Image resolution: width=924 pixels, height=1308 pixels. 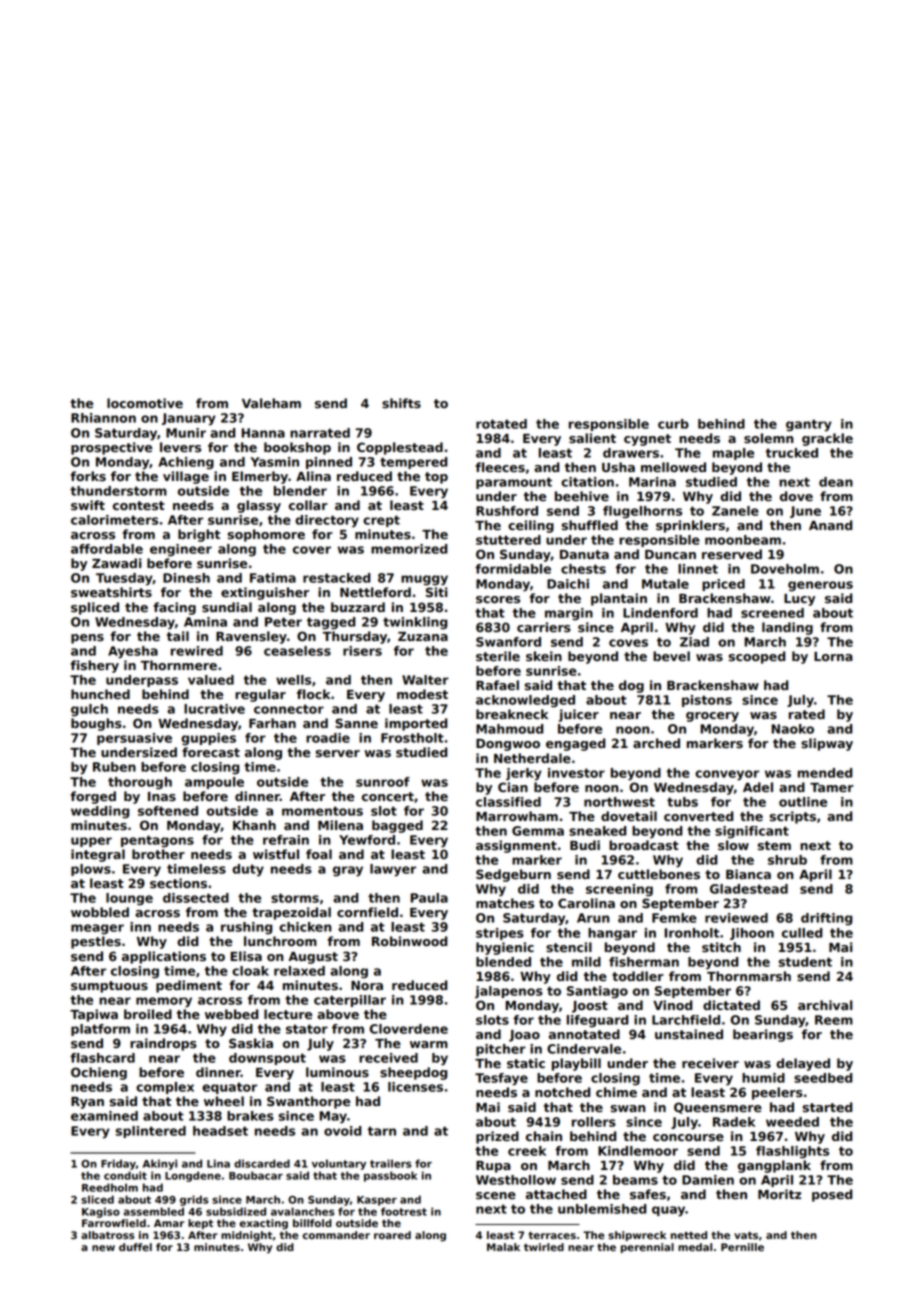 I want to click on Nora, so click(x=367, y=985).
